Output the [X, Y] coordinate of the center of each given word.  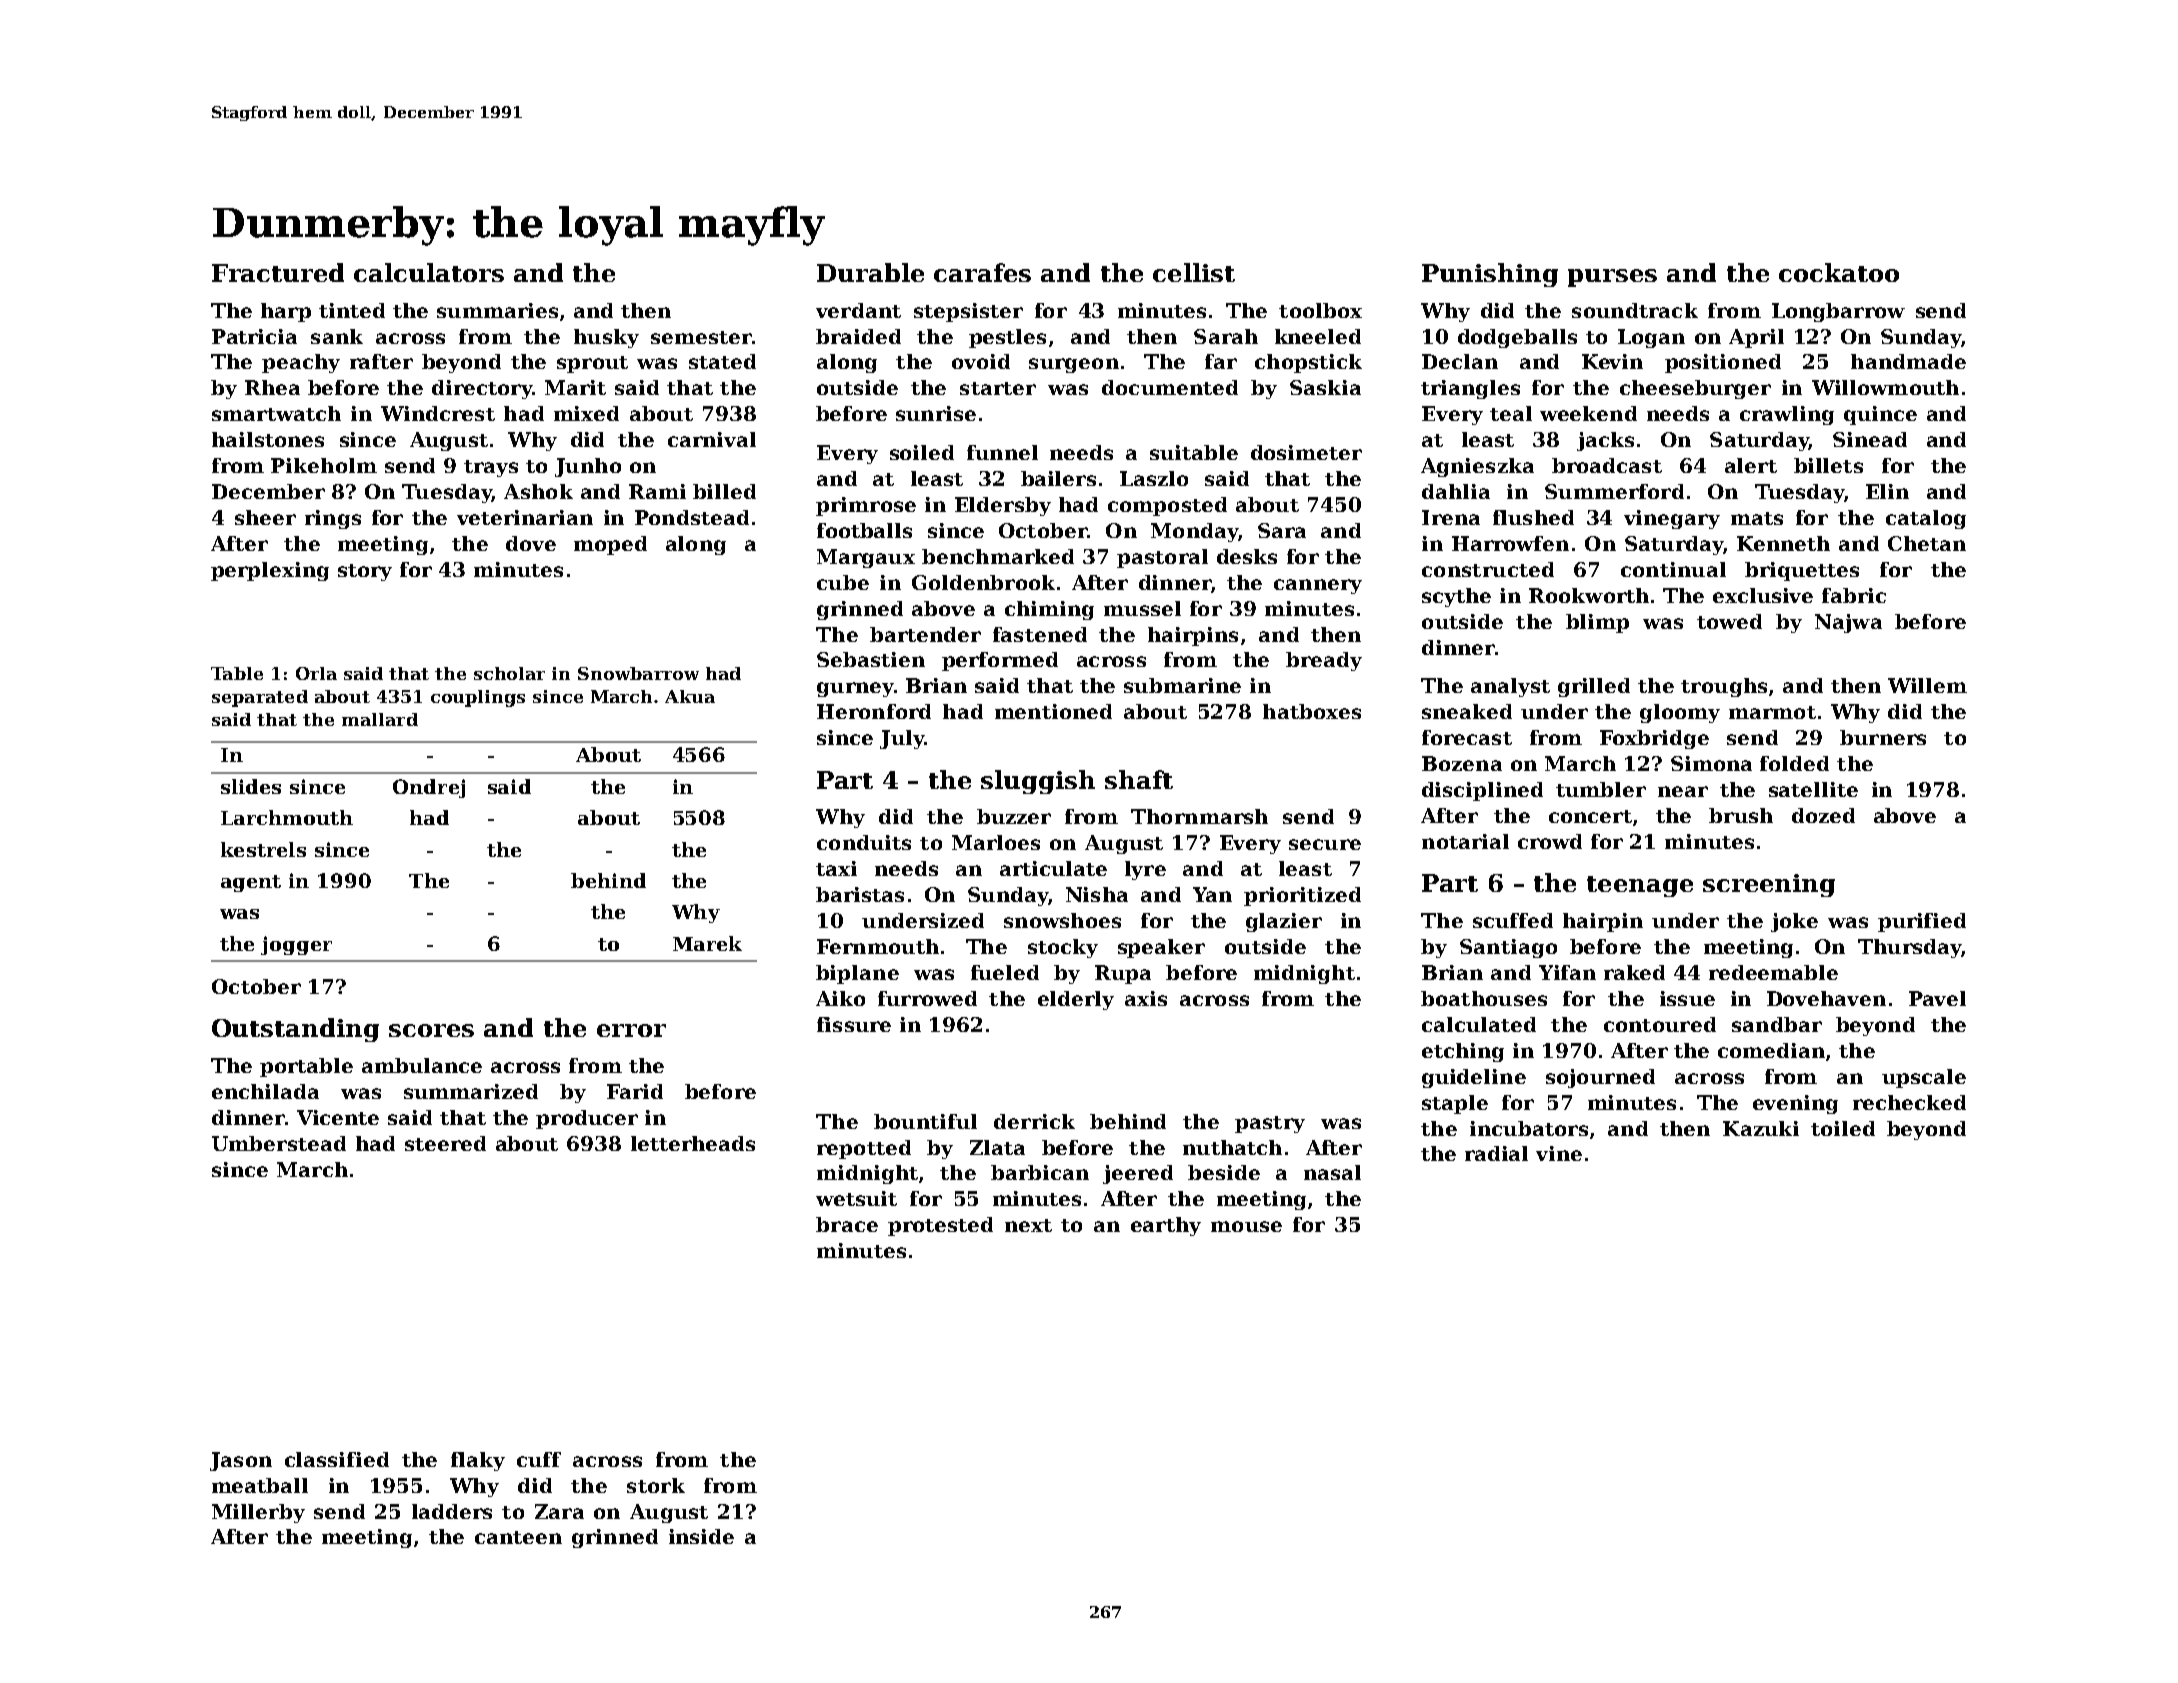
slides [251, 786]
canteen [518, 1537]
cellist [1194, 272]
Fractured [278, 272]
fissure [854, 1024]
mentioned [1053, 711]
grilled [1594, 687]
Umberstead [279, 1143]
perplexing [270, 571]
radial [1496, 1153]
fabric [1854, 595]
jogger [296, 945]
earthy [1166, 1226]
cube [843, 582]
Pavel [1937, 998]
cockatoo [1839, 272]
